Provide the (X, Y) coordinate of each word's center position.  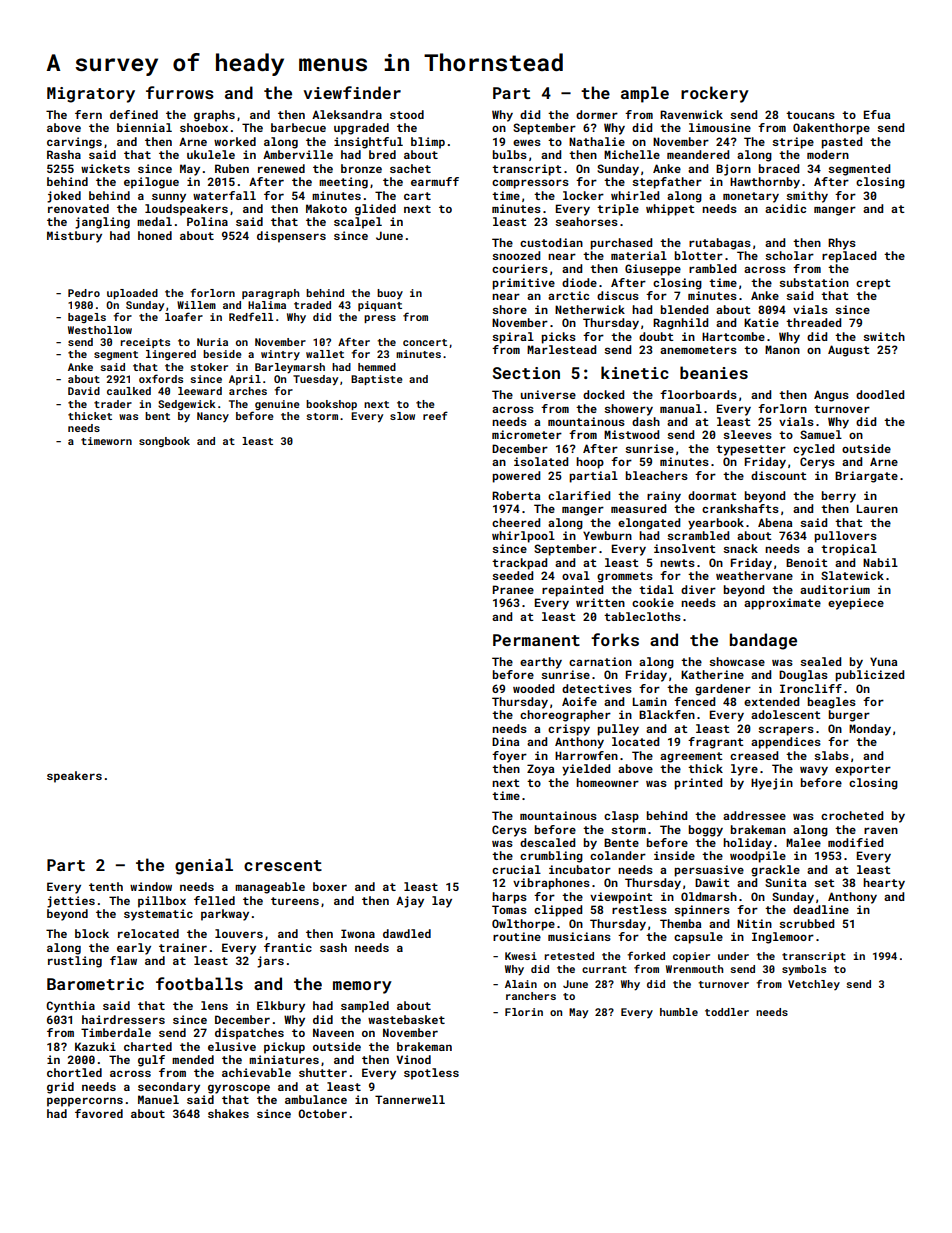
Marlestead (561, 349)
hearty (884, 884)
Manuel (158, 1099)
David (84, 391)
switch (884, 336)
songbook (164, 442)
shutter (323, 1072)
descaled (547, 842)
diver (698, 589)
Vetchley (814, 985)
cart (417, 196)
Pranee (513, 589)
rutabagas (720, 244)
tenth (106, 886)
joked (64, 197)
